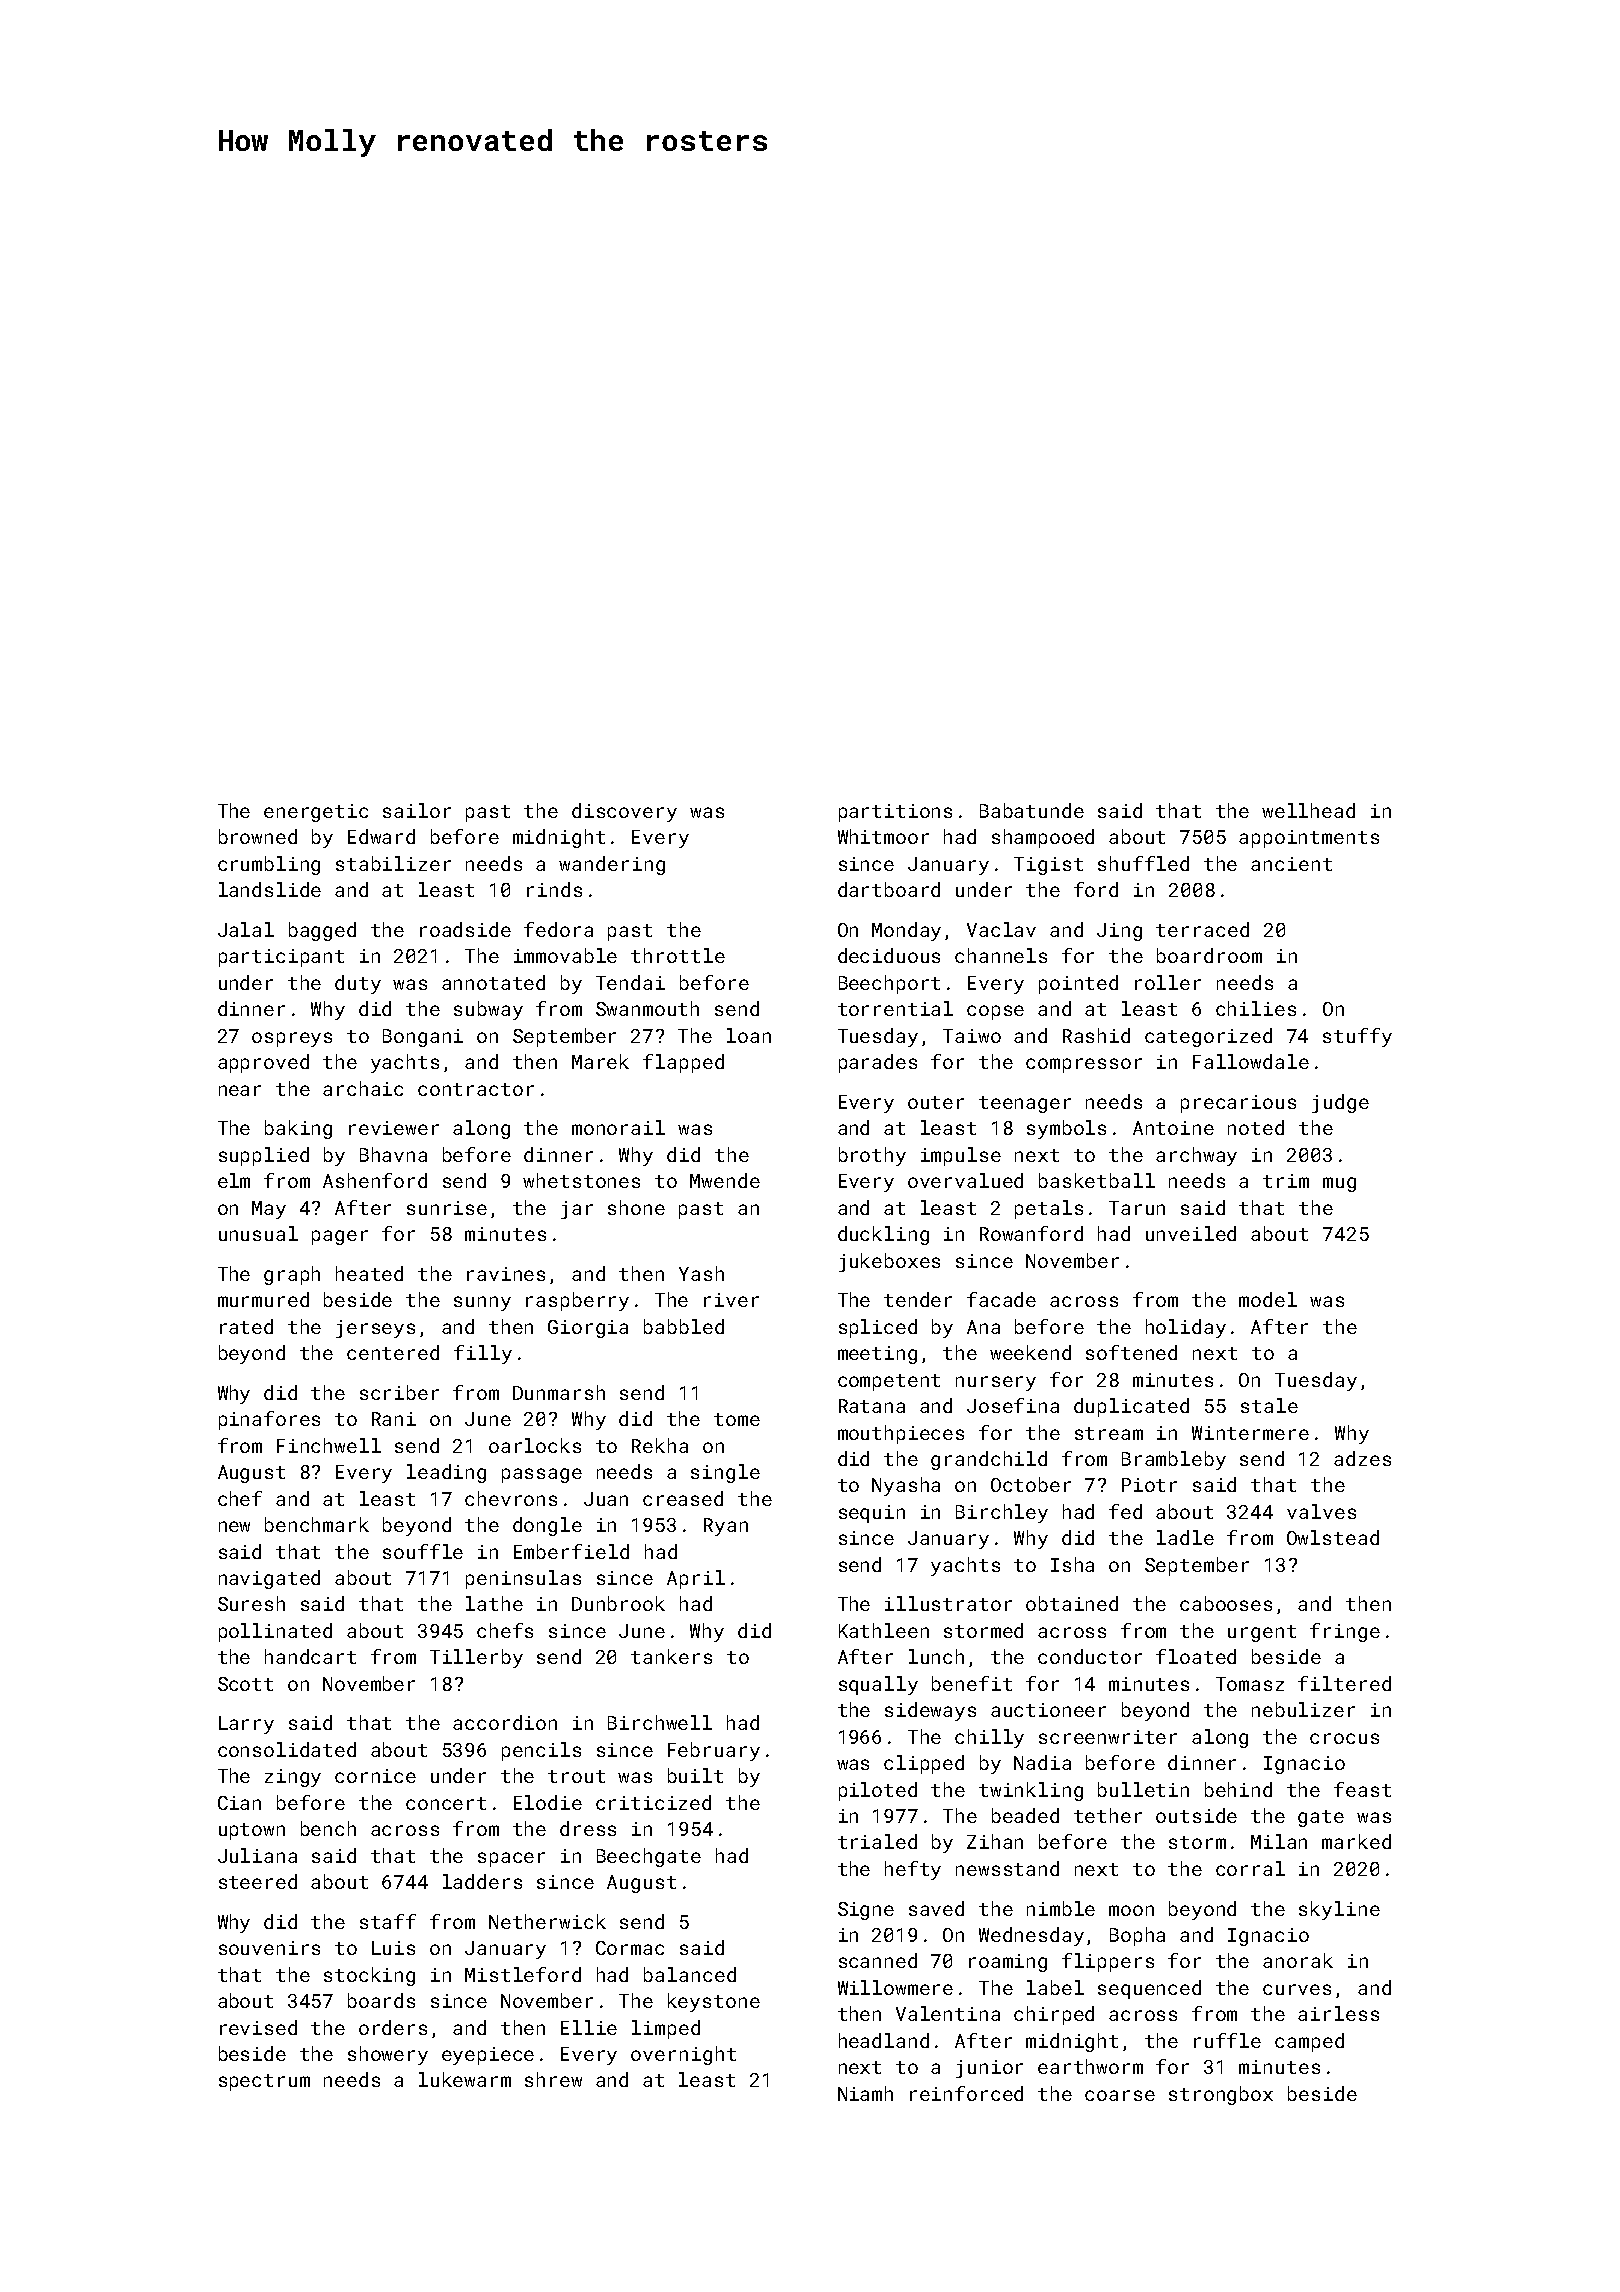 The image size is (1620, 2292). I want to click on behind, so click(1238, 1789).
